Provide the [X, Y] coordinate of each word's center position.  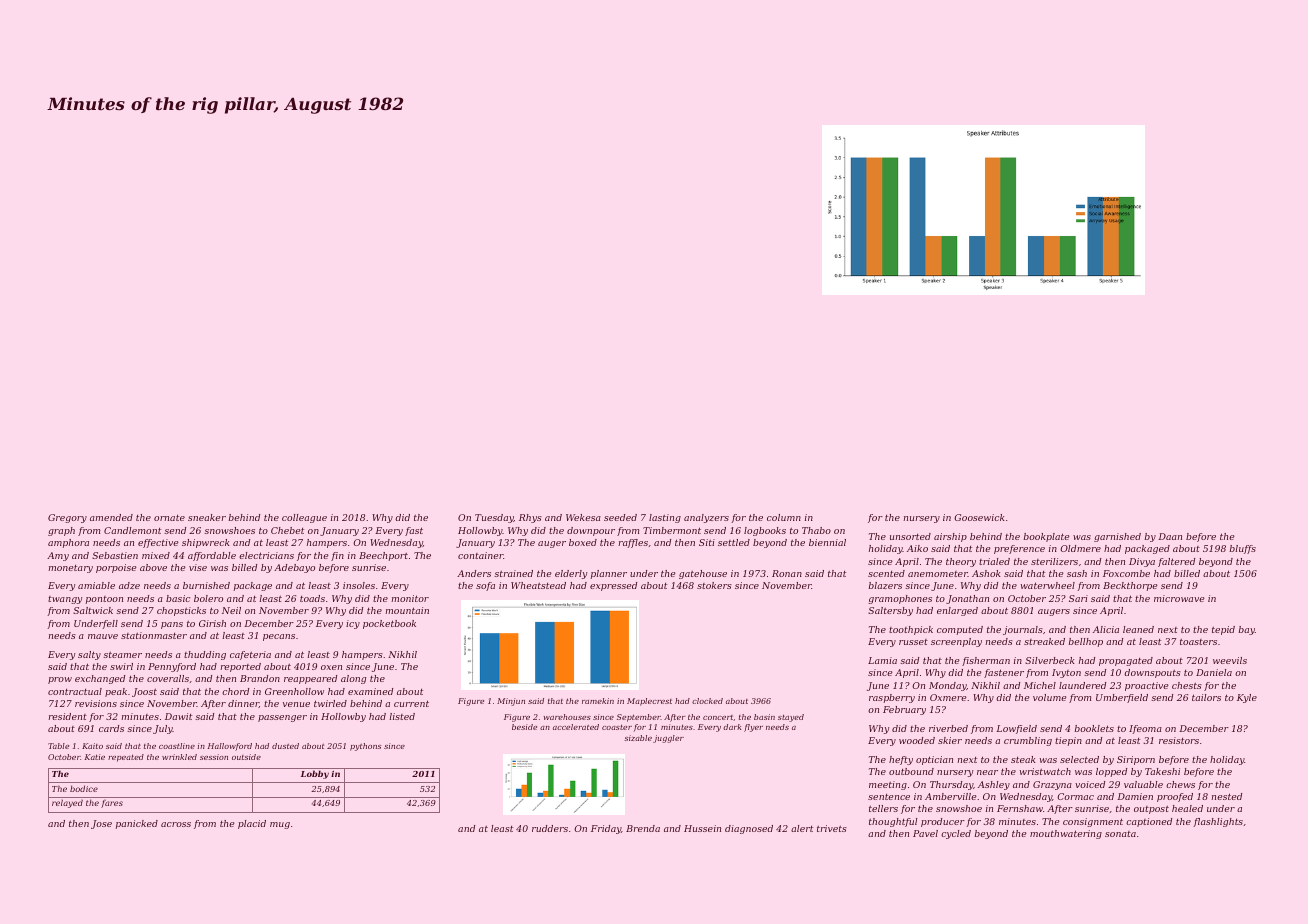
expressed [613, 586]
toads [312, 598]
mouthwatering [1066, 834]
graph [61, 531]
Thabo [816, 530]
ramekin [598, 701]
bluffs [1242, 549]
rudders [550, 828]
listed [402, 716]
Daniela [1214, 672]
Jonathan [967, 599]
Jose [101, 824]
